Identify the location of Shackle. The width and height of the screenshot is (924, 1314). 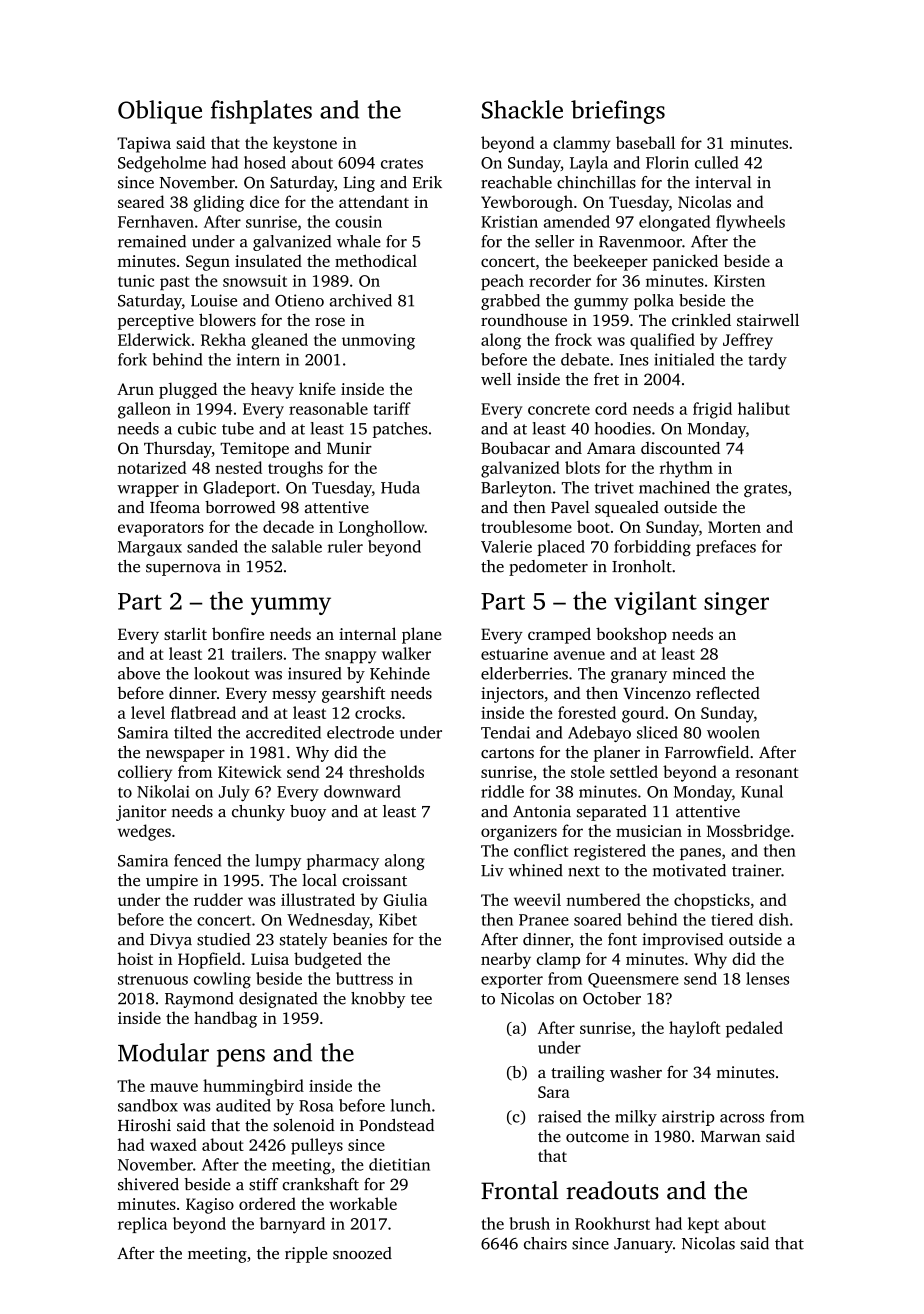
(522, 109).
